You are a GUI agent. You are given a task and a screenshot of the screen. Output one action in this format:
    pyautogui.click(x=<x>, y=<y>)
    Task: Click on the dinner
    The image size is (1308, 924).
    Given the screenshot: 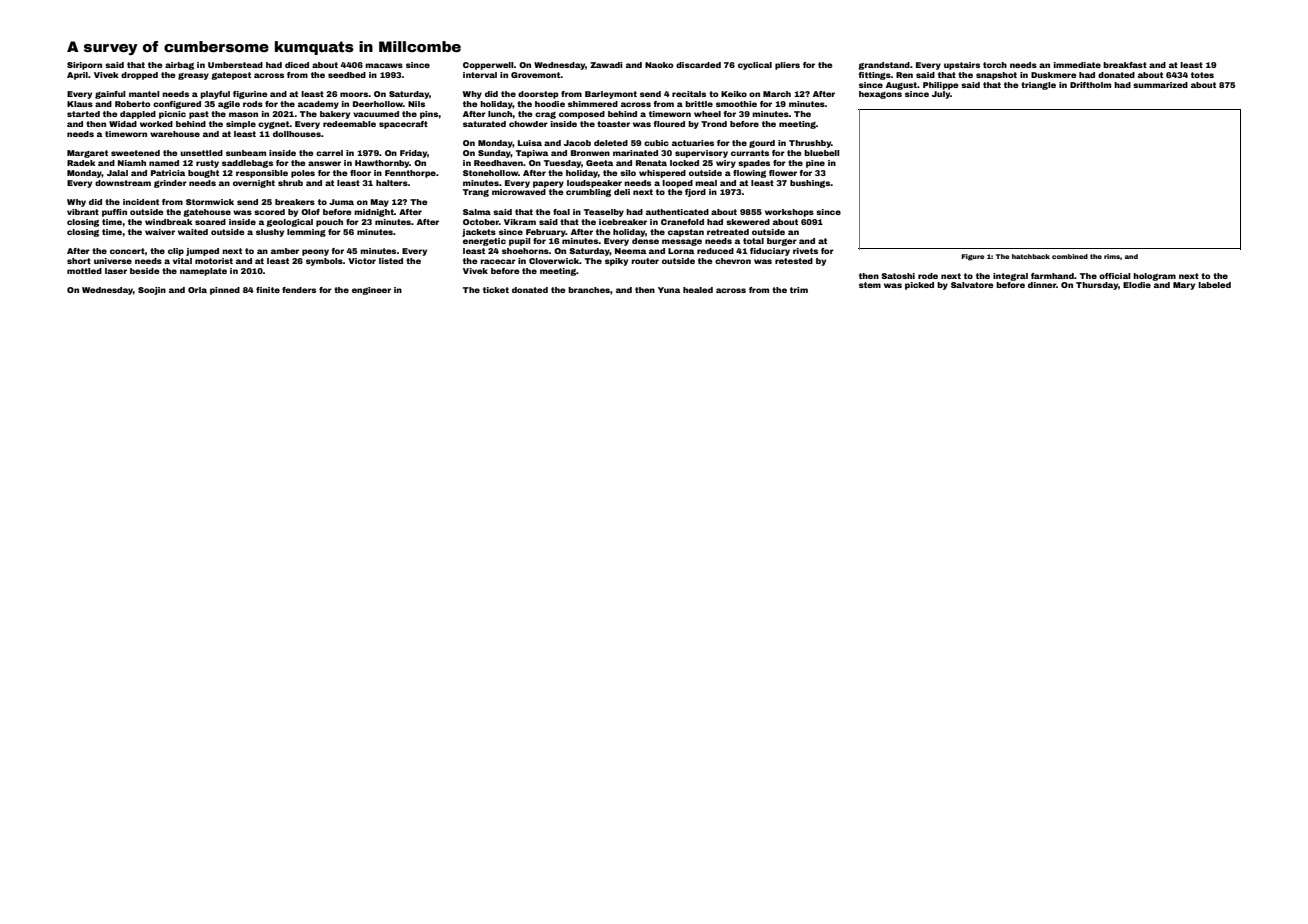 What is the action you would take?
    pyautogui.click(x=1042, y=285)
